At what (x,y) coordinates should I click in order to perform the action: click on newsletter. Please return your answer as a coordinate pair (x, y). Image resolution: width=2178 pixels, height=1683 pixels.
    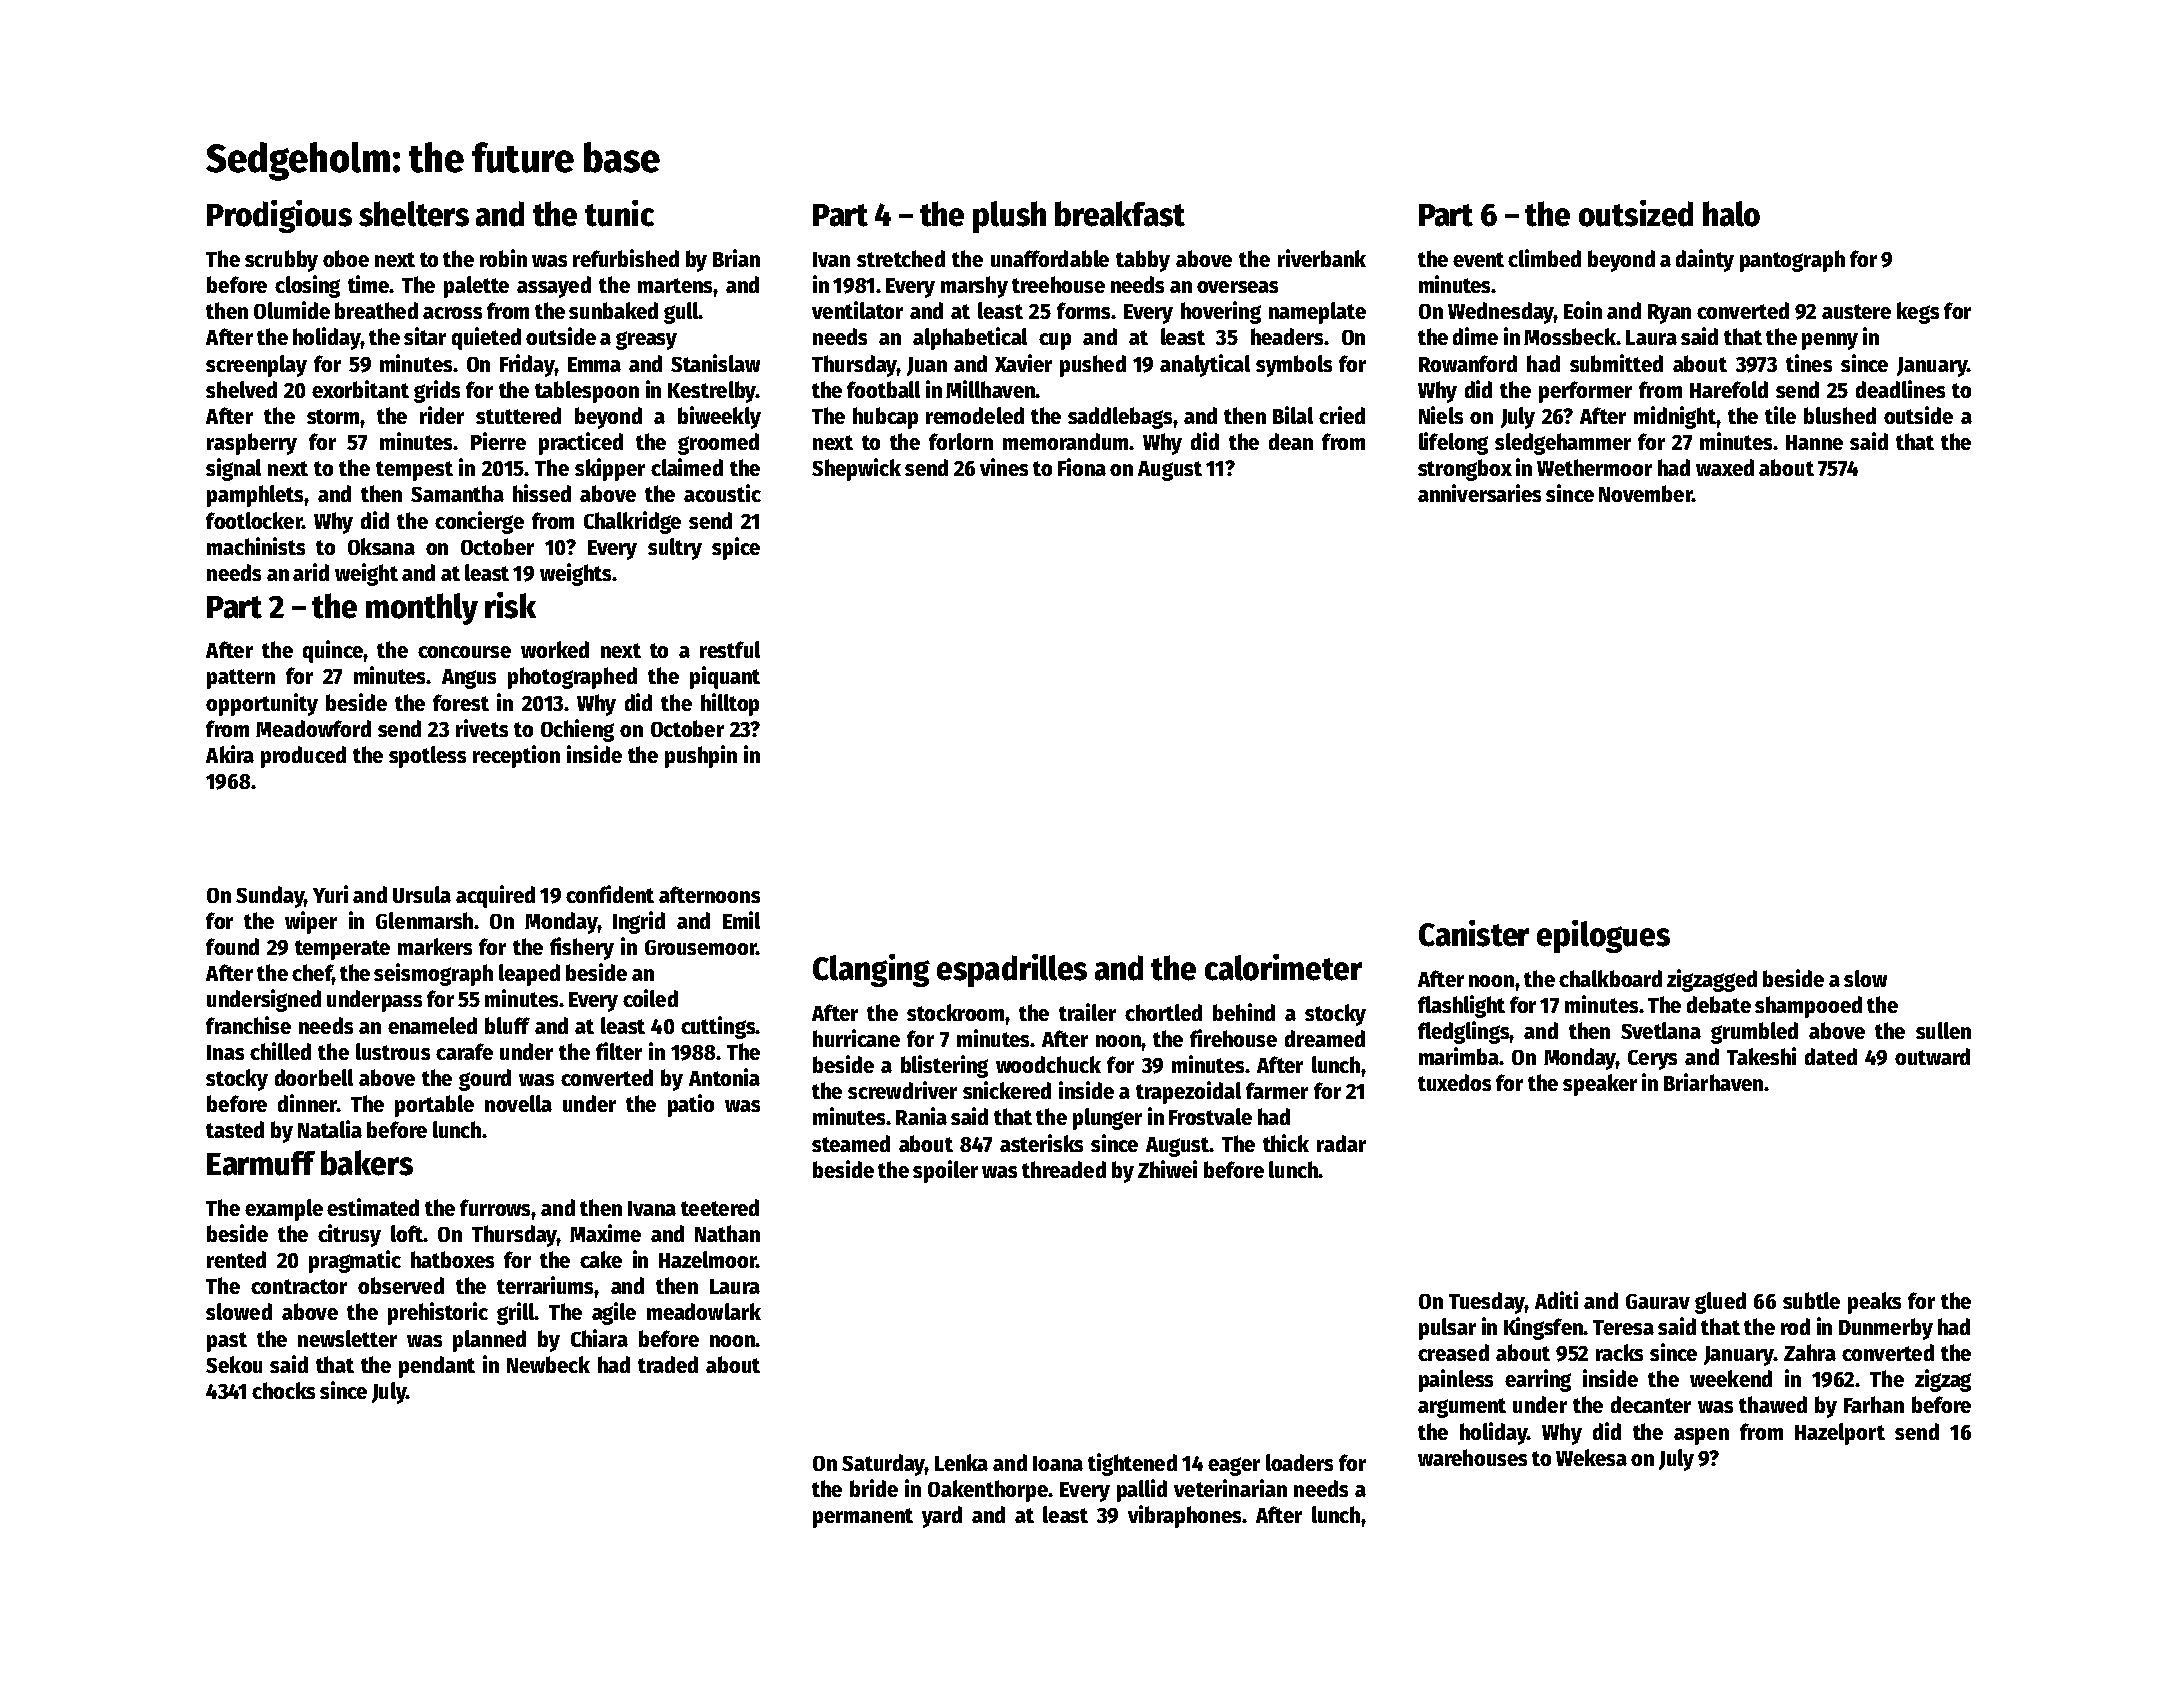
    Looking at the image, I should click on (347, 1338).
